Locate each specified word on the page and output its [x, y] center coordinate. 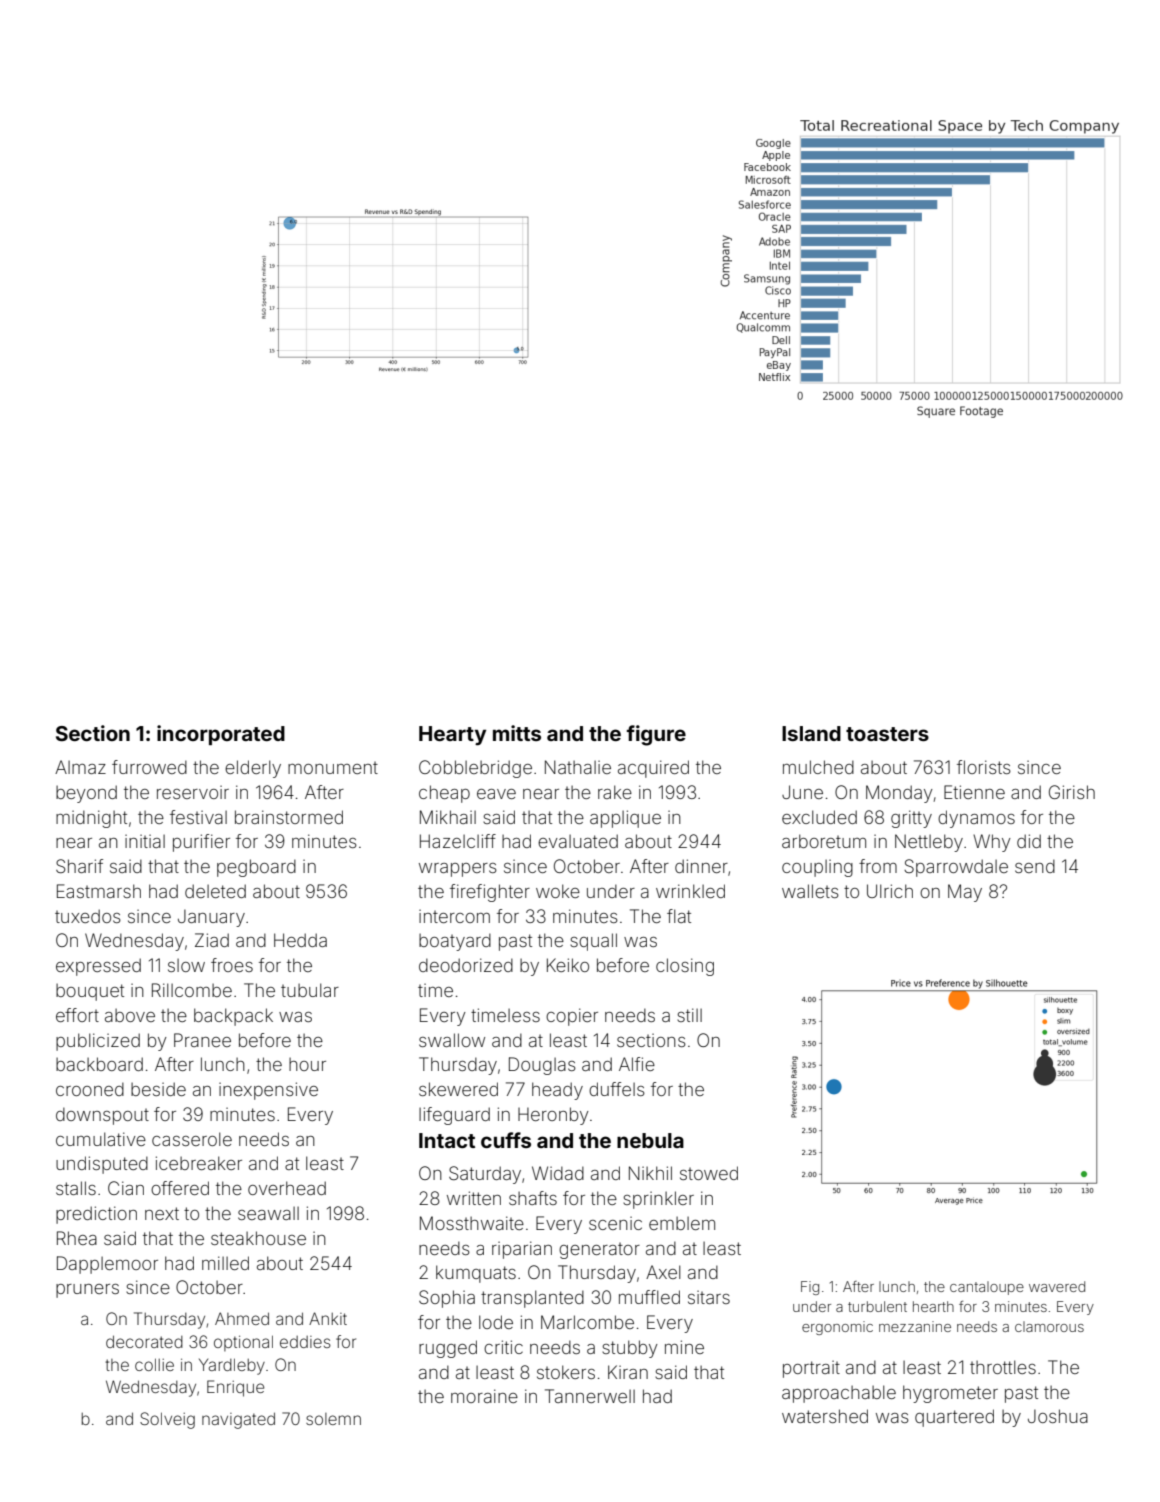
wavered [1057, 1286]
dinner [701, 866]
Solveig [167, 1420]
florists [984, 767]
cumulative [101, 1139]
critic [503, 1347]
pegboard [256, 868]
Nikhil [650, 1173]
